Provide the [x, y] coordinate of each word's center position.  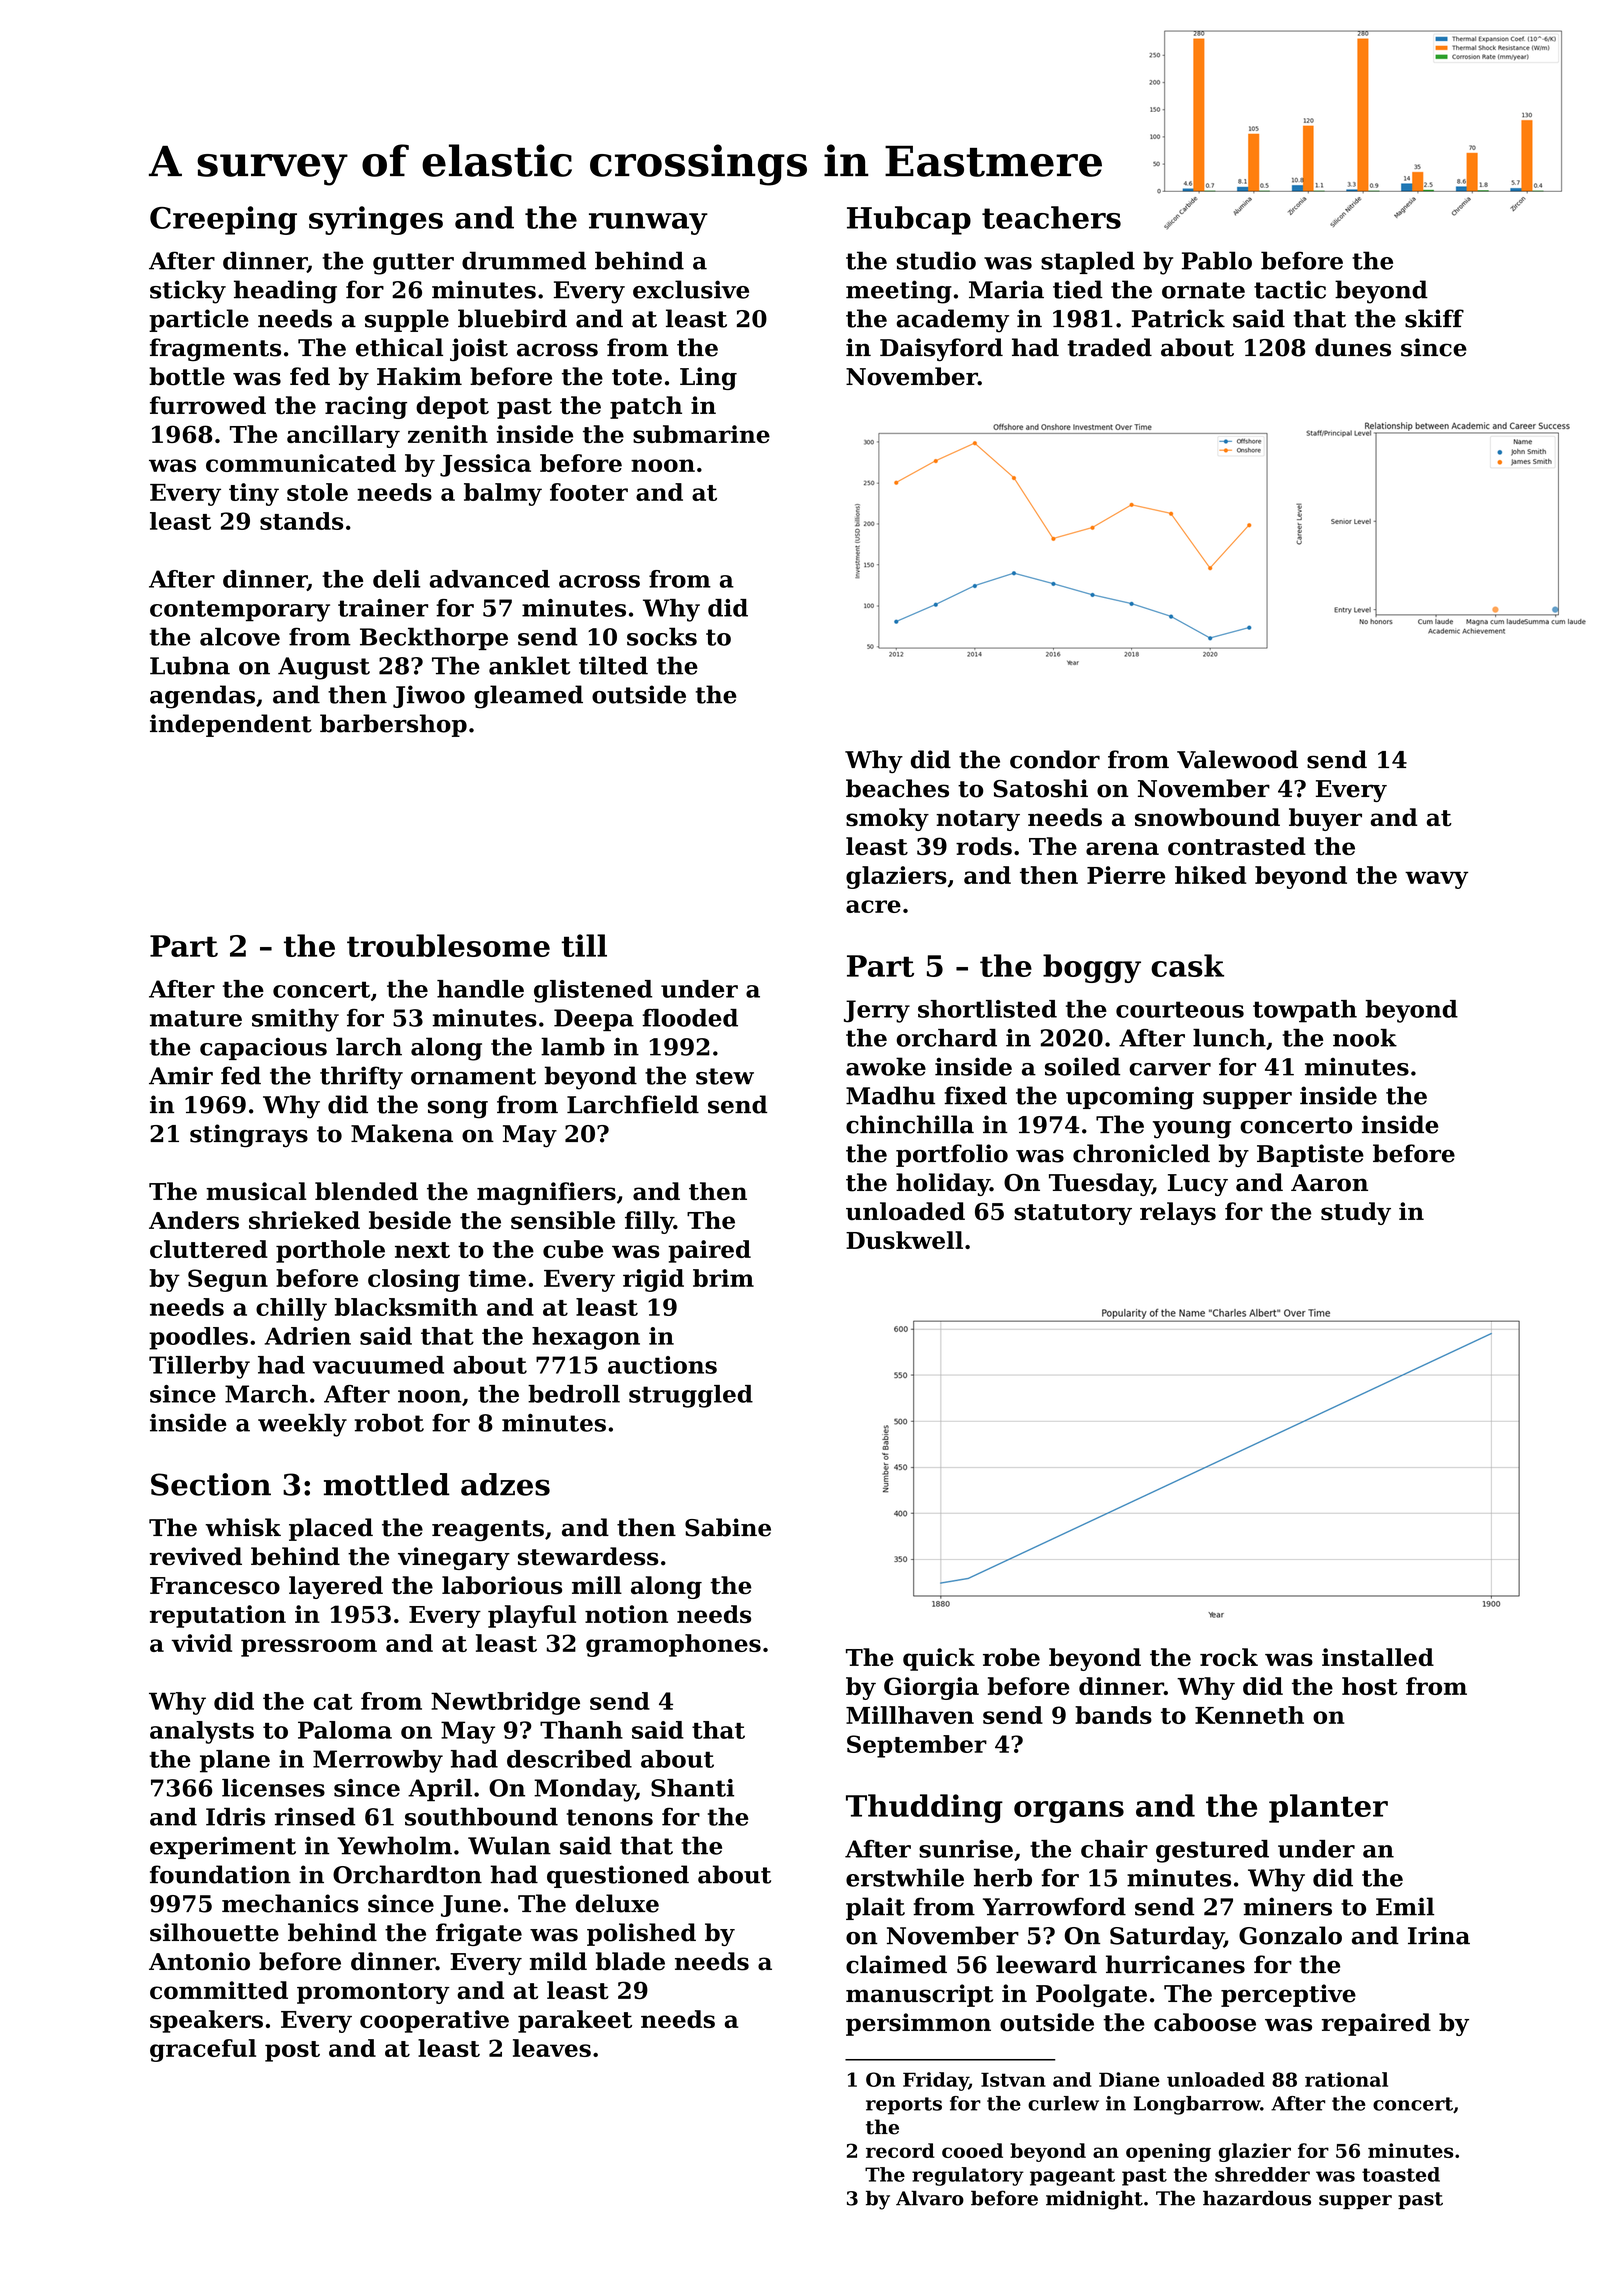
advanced [490, 579]
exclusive [691, 289]
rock [1229, 1657]
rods [984, 846]
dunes [1353, 347]
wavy [1436, 880]
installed [1378, 1657]
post [292, 2051]
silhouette [214, 1932]
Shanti [692, 1788]
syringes [376, 220]
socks [662, 636]
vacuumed [378, 1365]
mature [196, 1018]
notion [626, 1614]
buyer [1325, 819]
